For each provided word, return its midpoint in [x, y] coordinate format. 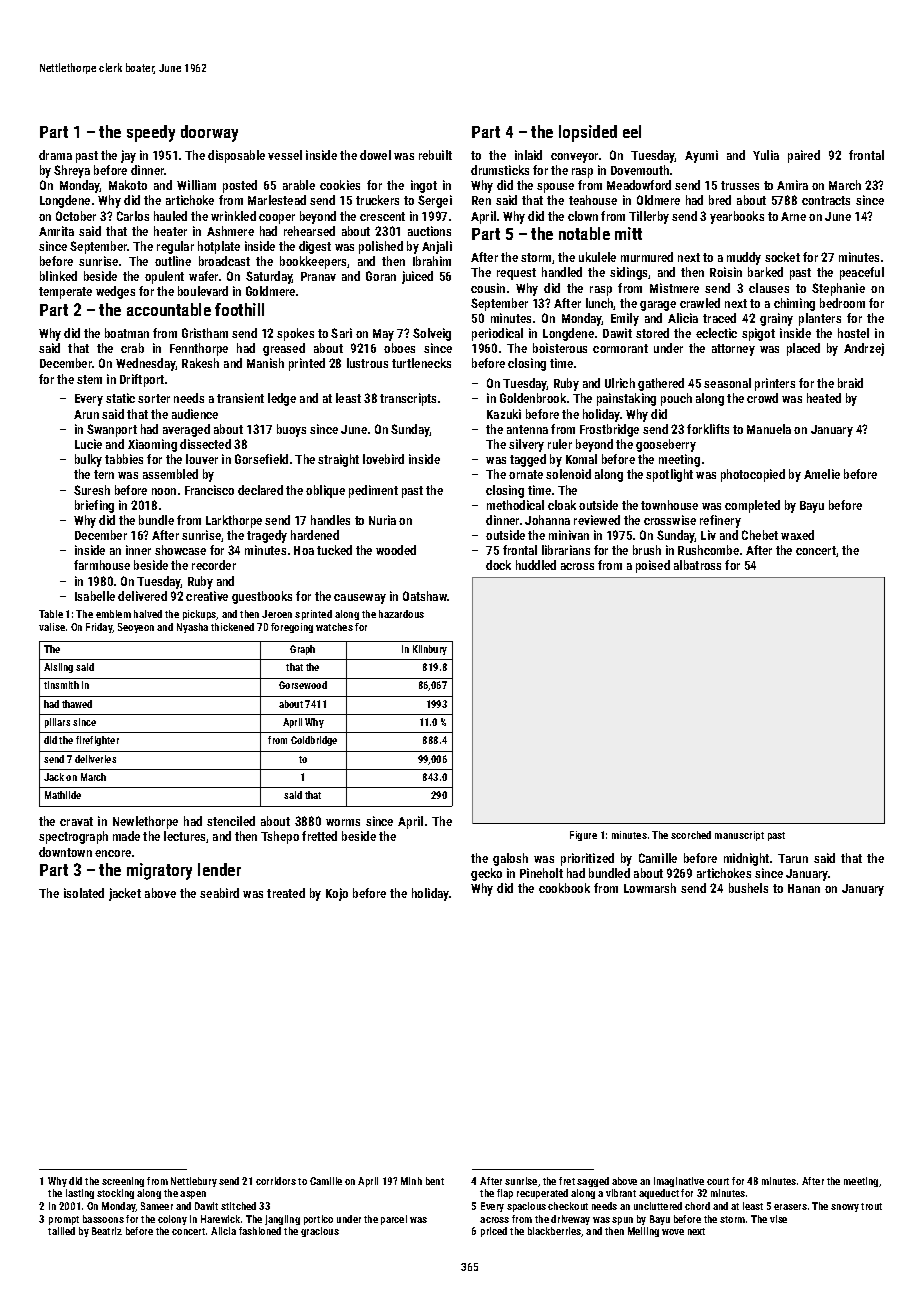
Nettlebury [194, 1182]
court [718, 1181]
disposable [236, 156]
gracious [320, 1232]
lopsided [588, 133]
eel [632, 131]
